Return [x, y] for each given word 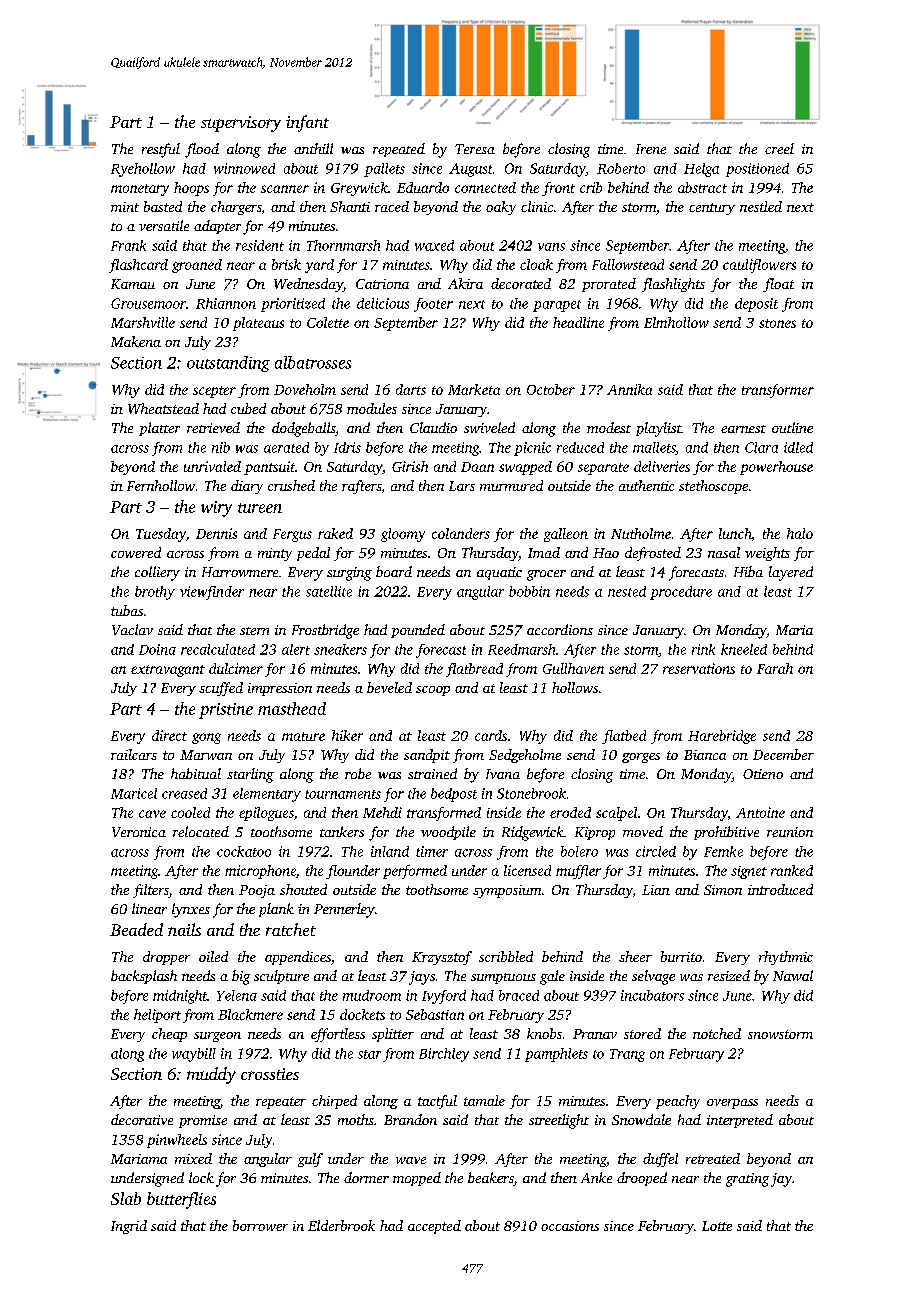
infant [307, 123]
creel [779, 148]
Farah [775, 668]
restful [161, 150]
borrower [260, 1225]
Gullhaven [573, 668]
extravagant [168, 671]
